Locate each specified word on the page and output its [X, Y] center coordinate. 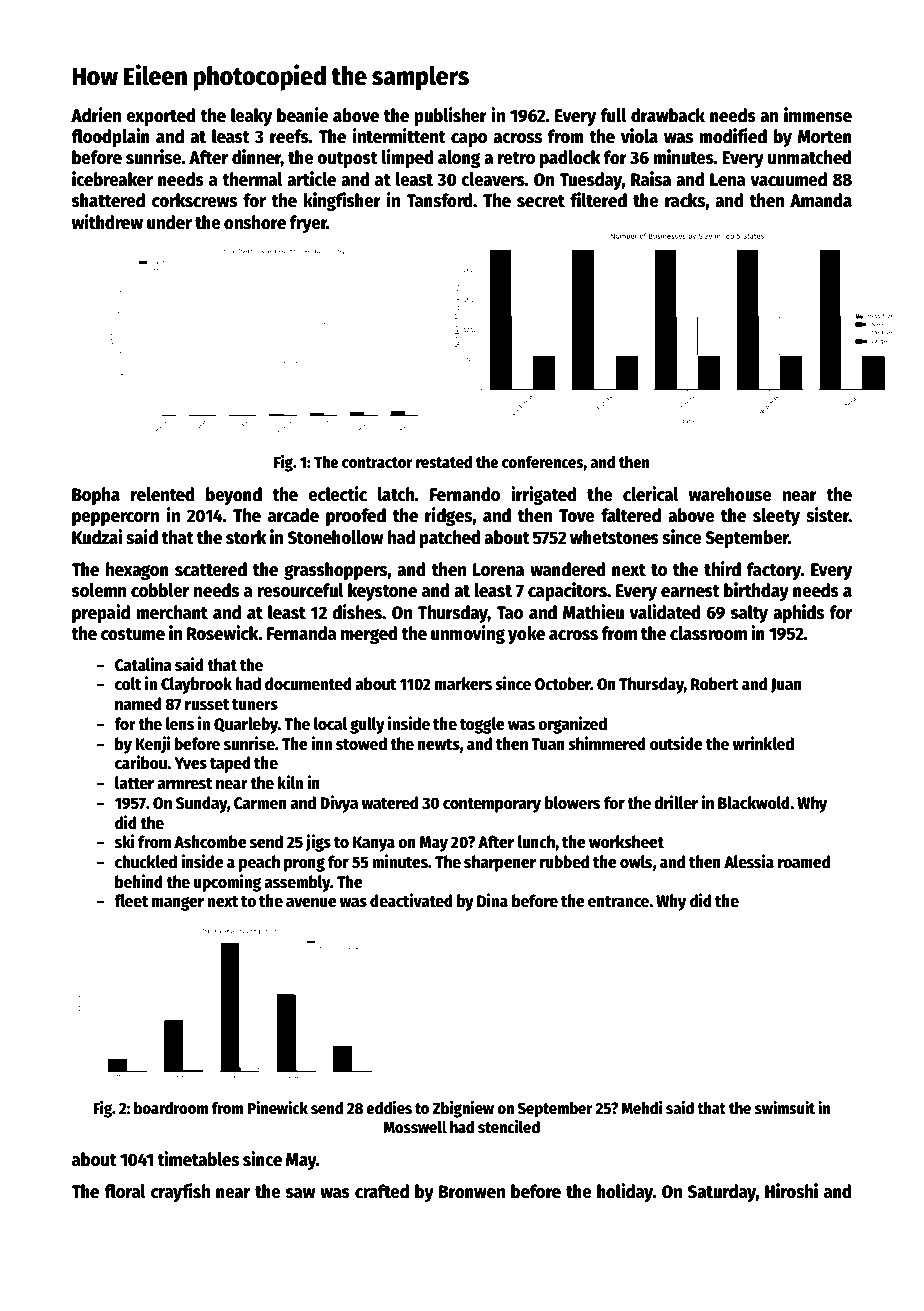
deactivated [411, 900]
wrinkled [763, 743]
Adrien [96, 115]
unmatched [810, 157]
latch [396, 494]
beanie [302, 115]
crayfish [180, 1192]
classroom [708, 633]
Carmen [260, 803]
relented [163, 494]
